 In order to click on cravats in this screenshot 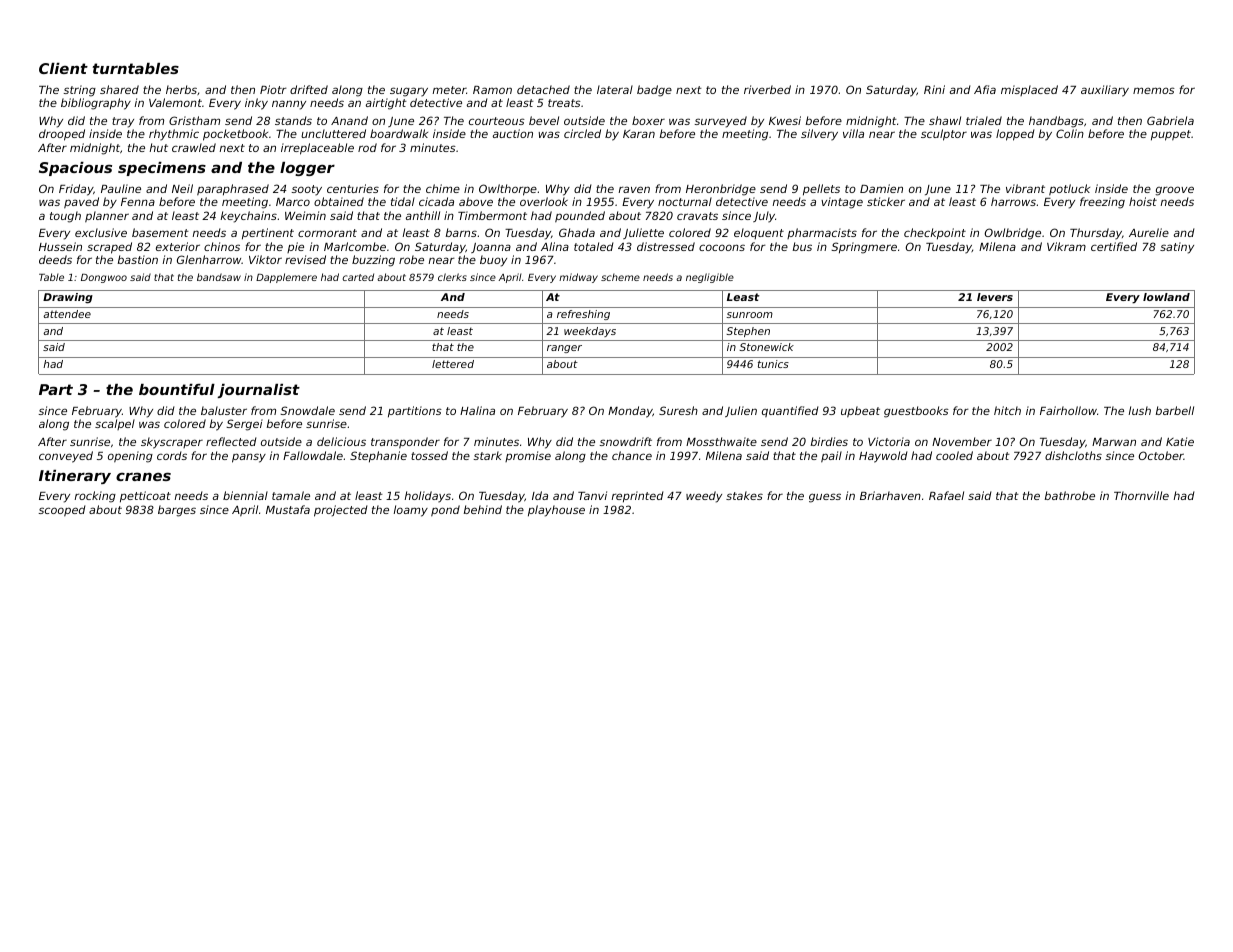, I will do `click(697, 216)`.
